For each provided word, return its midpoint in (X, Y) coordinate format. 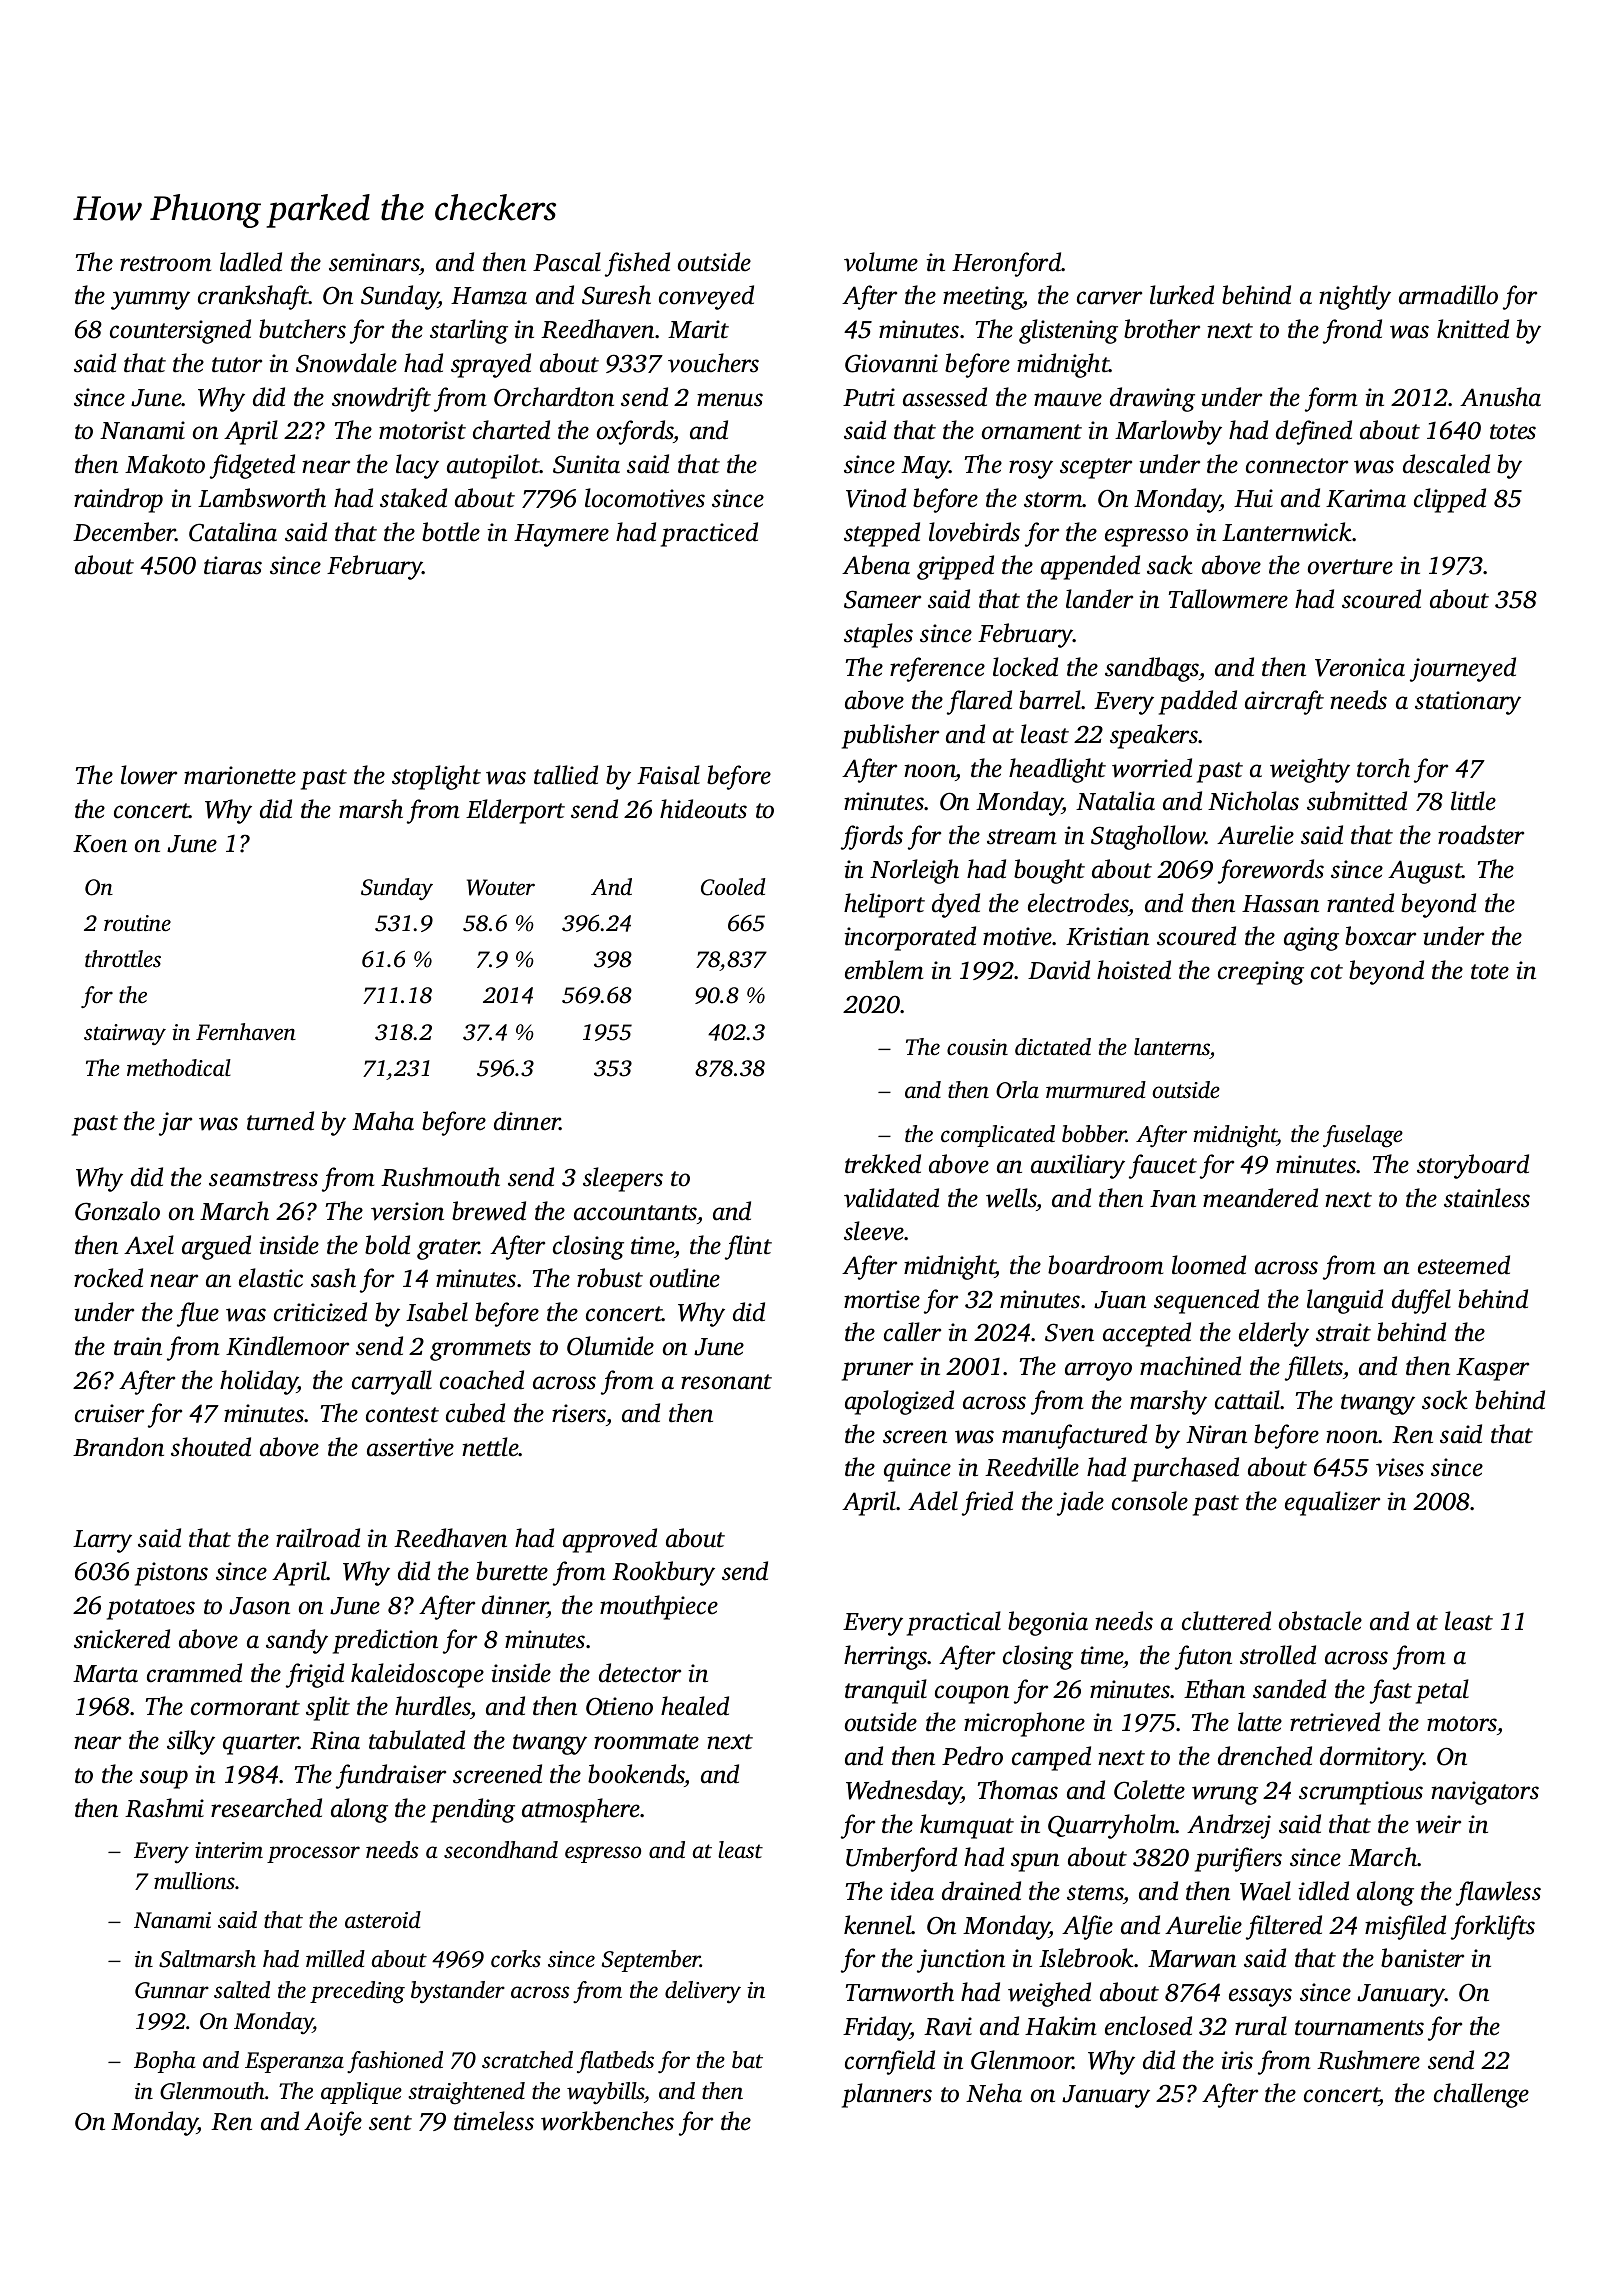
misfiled (1405, 1927)
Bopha (164, 2062)
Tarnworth (900, 1992)
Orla (1017, 1090)
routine (137, 923)
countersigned (180, 331)
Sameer (882, 599)
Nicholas (1253, 801)
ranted (1360, 903)
